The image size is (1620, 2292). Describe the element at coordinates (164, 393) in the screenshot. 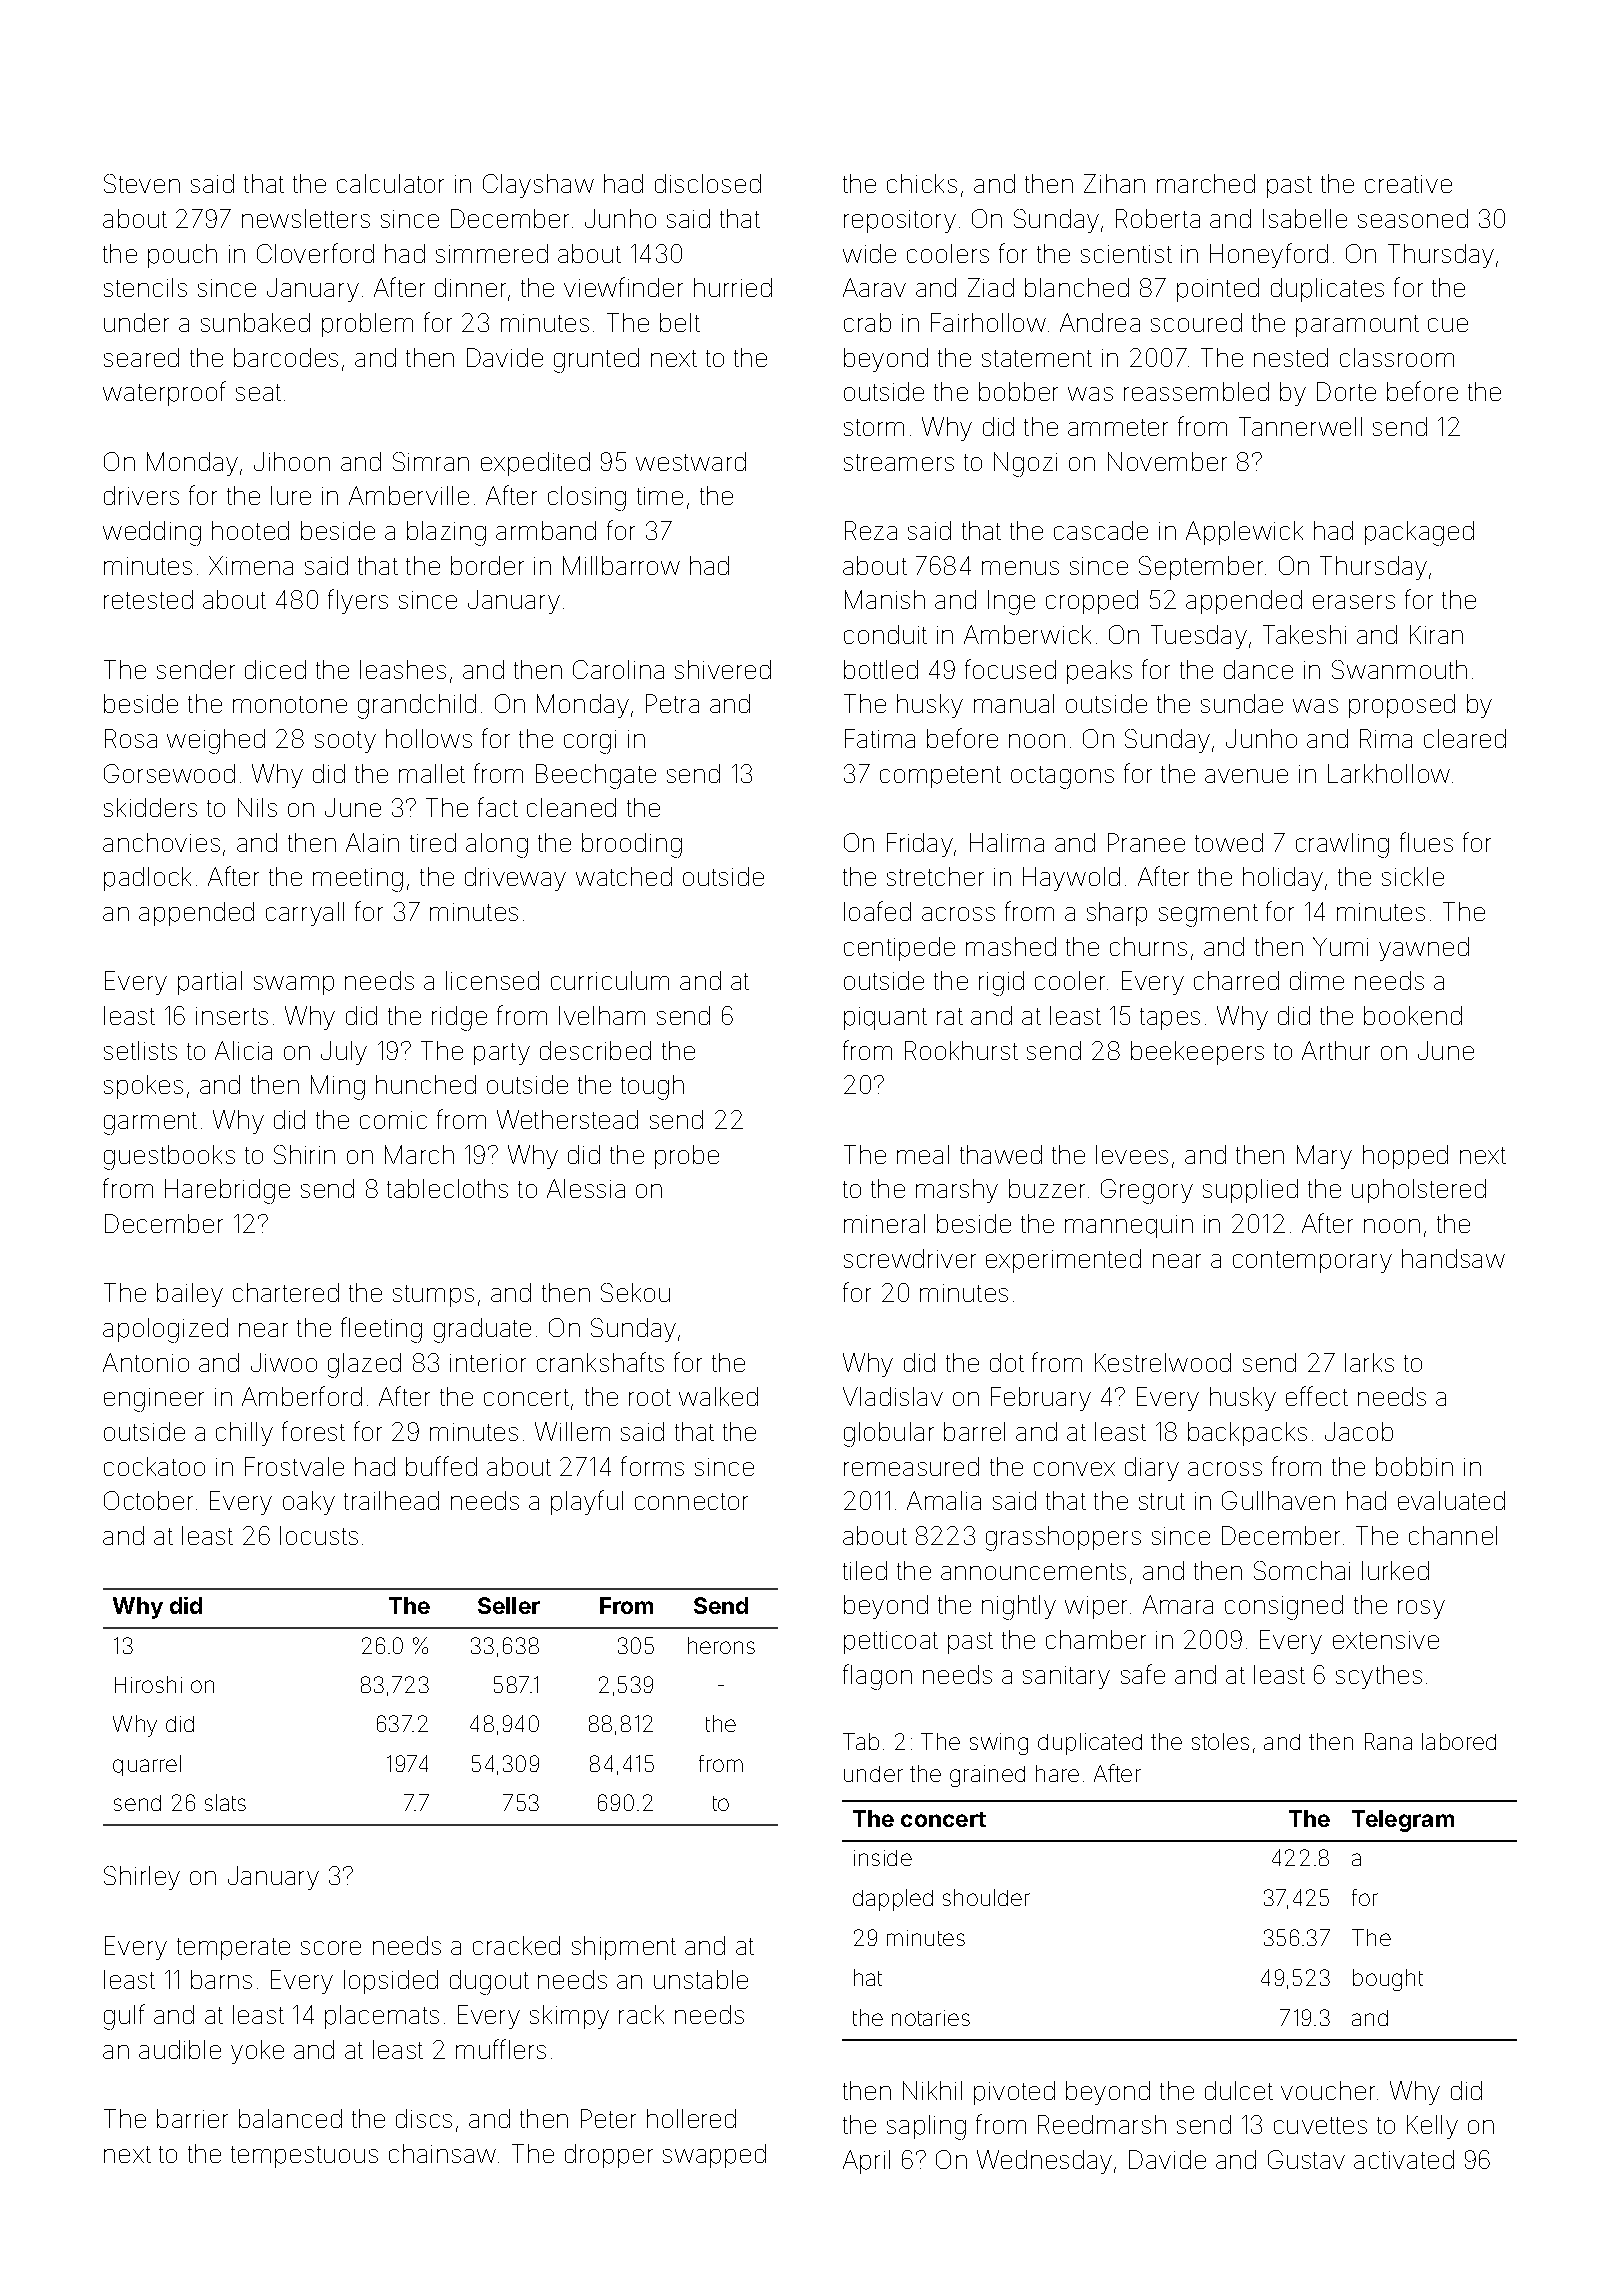

I see `waterproof` at that location.
